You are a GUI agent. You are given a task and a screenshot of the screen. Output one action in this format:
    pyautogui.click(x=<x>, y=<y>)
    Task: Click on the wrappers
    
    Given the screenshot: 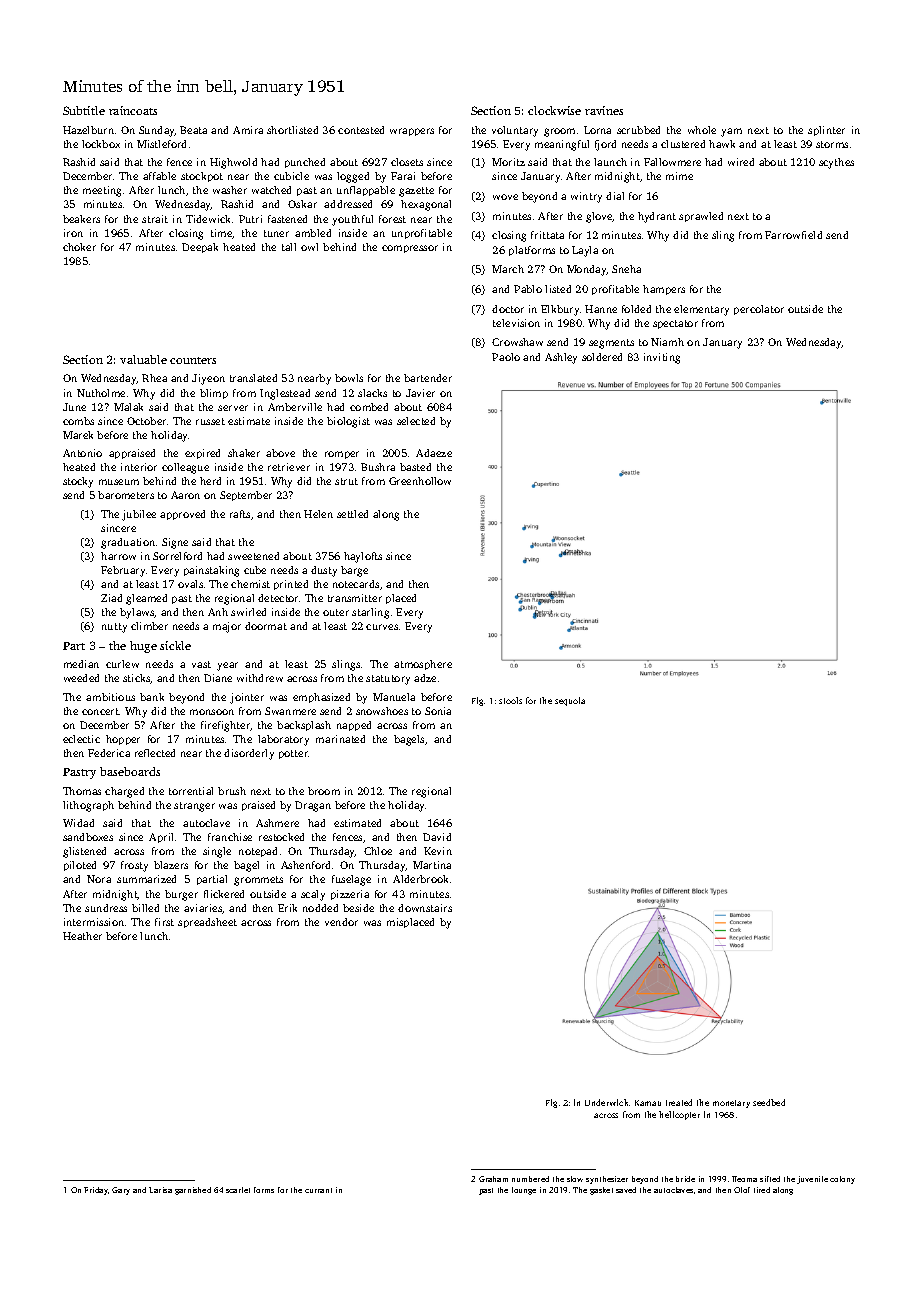 What is the action you would take?
    pyautogui.click(x=412, y=132)
